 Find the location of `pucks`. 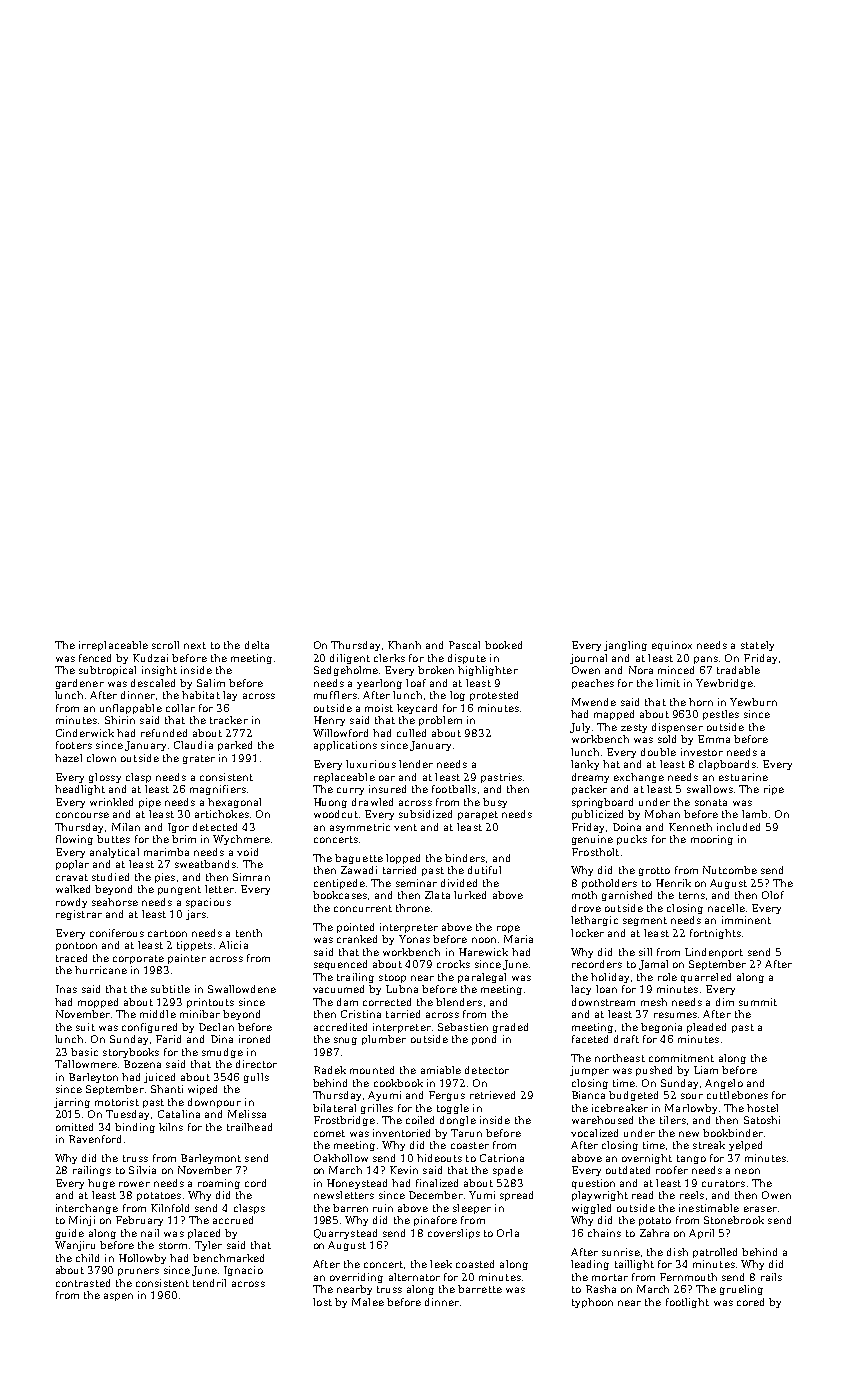

pucks is located at coordinates (632, 840).
